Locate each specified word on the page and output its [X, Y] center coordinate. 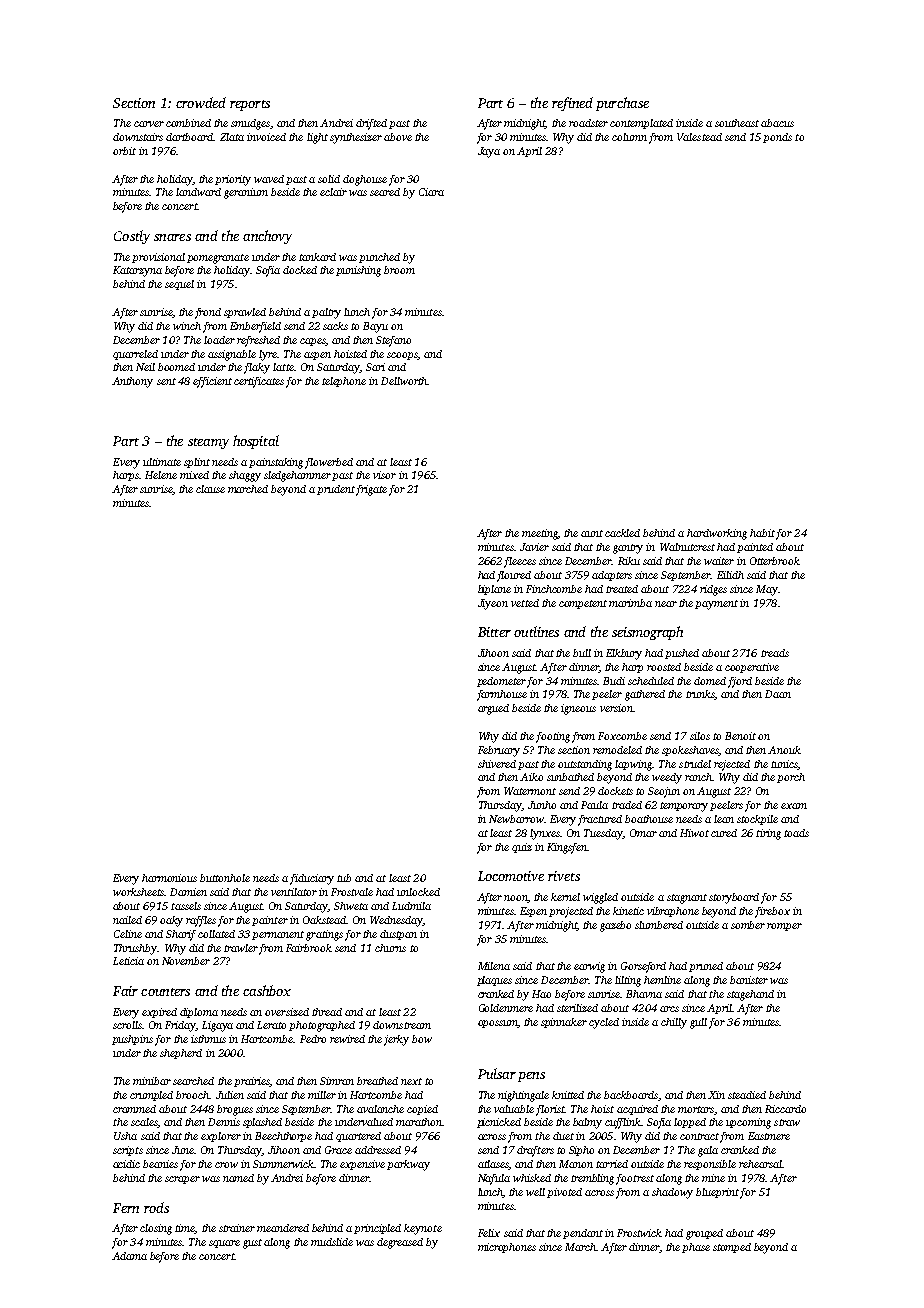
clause [210, 489]
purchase [622, 104]
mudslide [332, 1242]
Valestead [699, 137]
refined [572, 104]
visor [384, 475]
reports [250, 105]
